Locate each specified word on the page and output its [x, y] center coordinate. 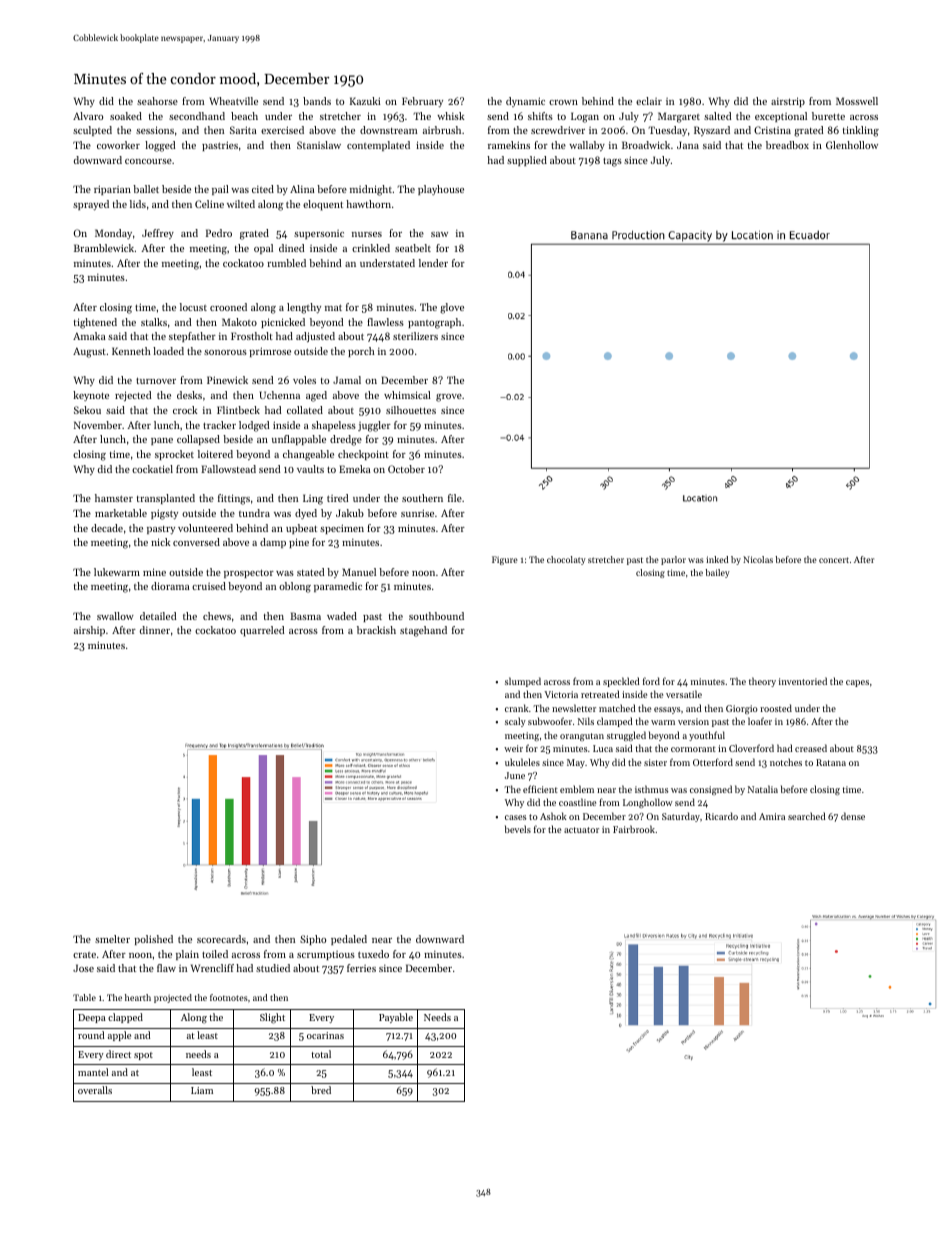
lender [433, 263]
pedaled [349, 940]
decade [107, 528]
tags [612, 162]
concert [834, 560]
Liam [202, 1090]
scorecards [221, 939]
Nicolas [758, 559]
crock [185, 410]
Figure [505, 560]
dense [853, 816]
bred [321, 1090]
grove [449, 398]
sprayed [91, 205]
